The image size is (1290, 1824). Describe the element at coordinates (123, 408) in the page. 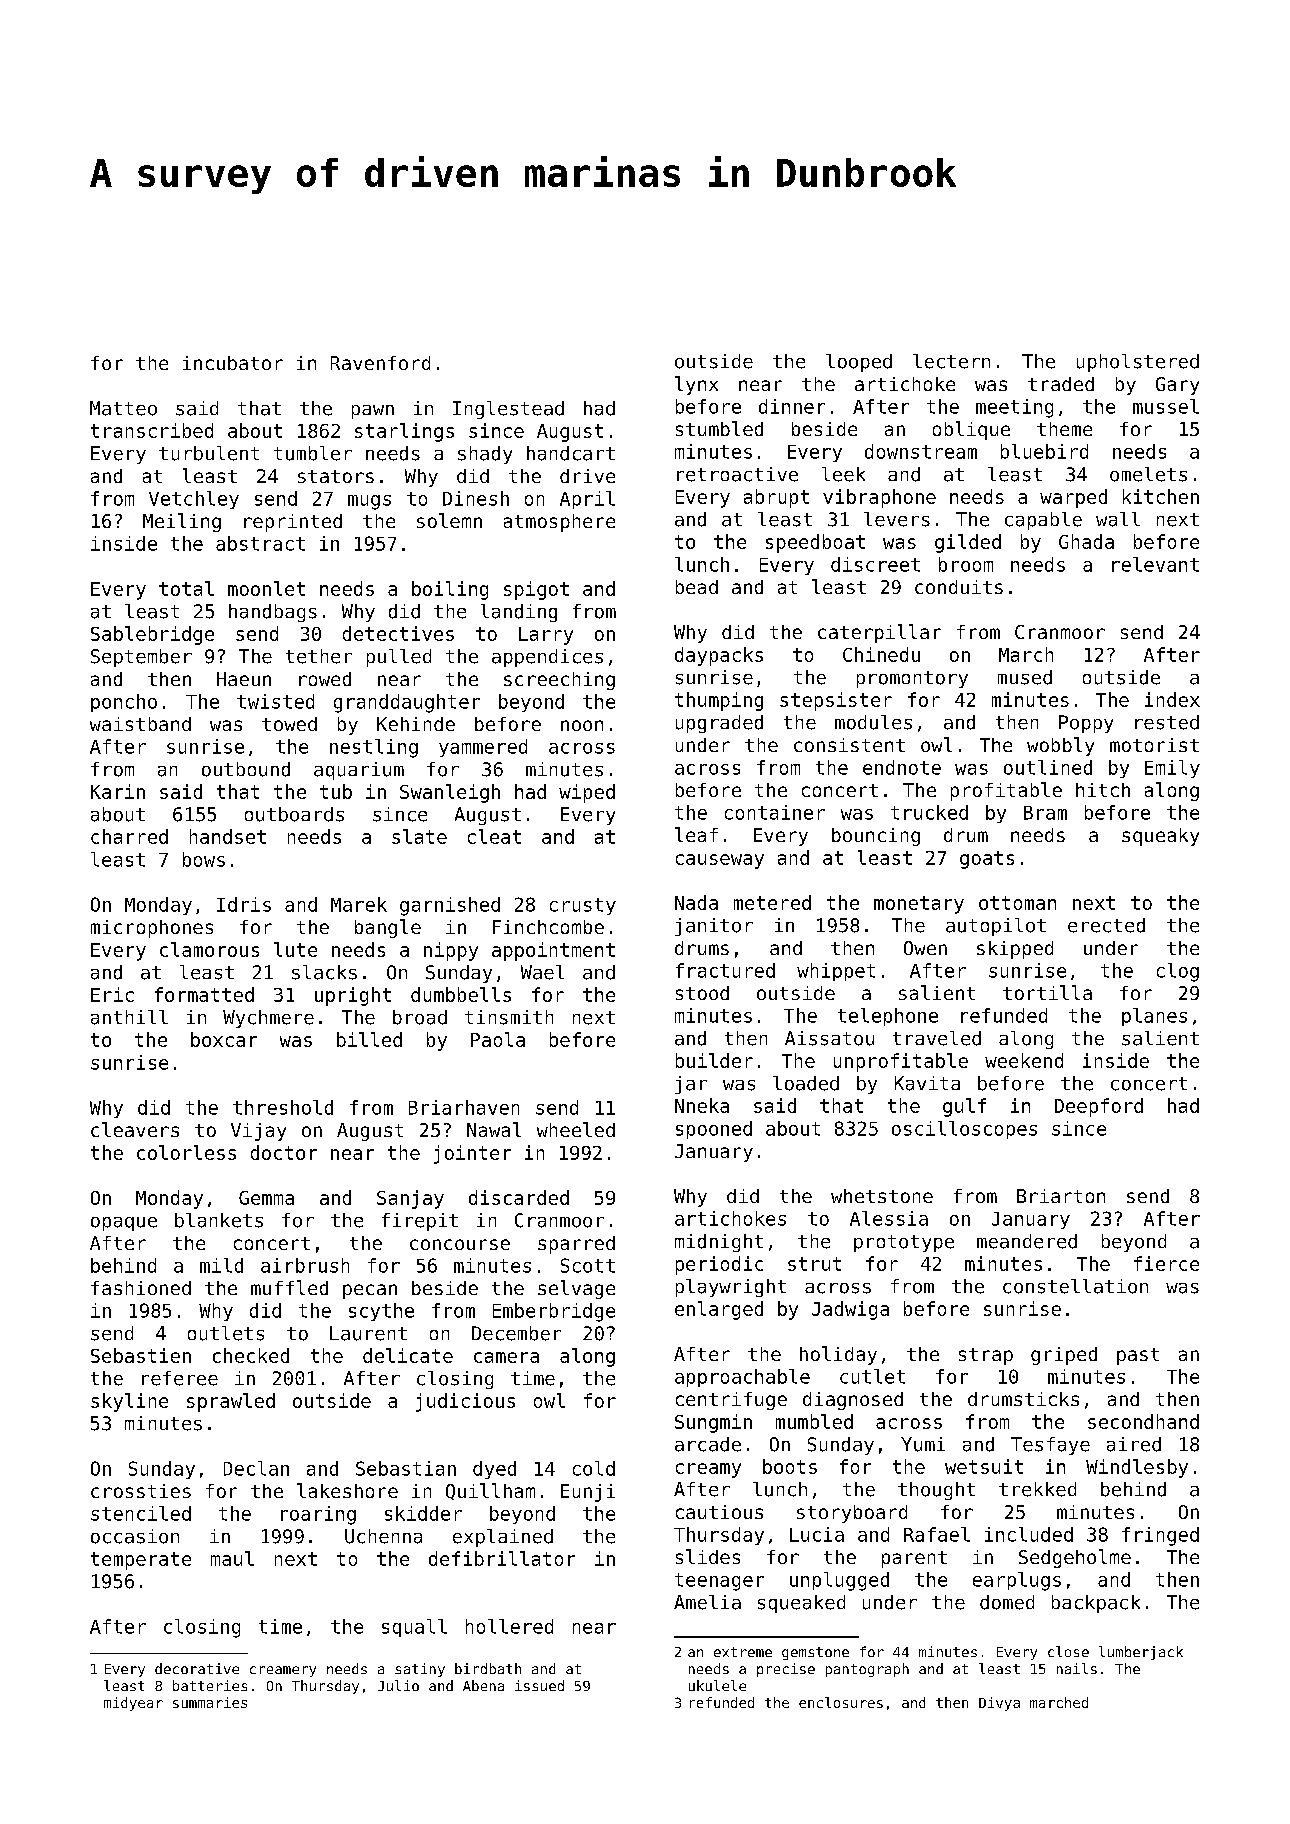

I see `Matteo` at that location.
